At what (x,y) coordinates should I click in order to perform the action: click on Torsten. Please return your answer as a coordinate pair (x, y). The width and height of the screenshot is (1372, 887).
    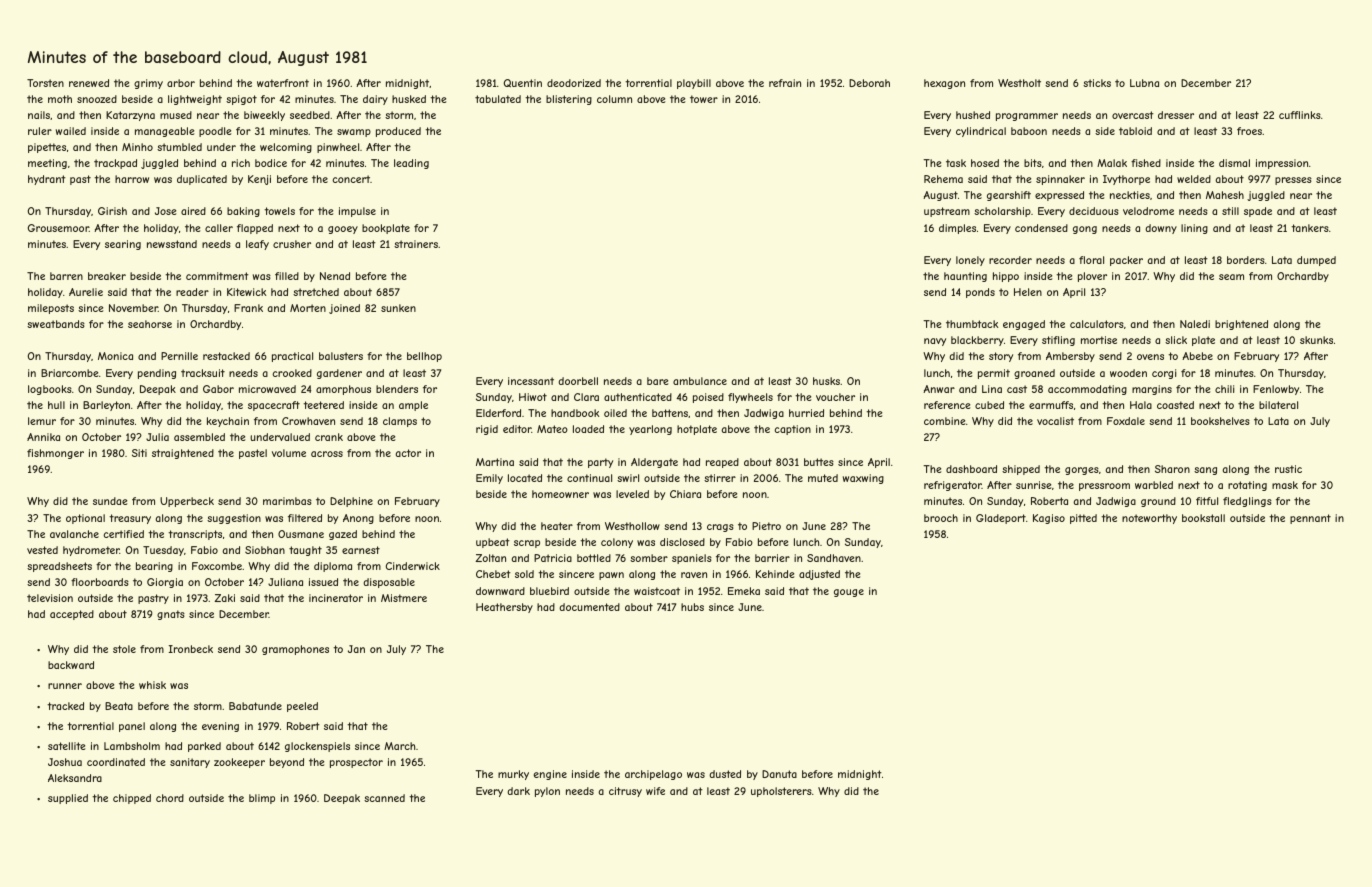
    Looking at the image, I should click on (45, 83).
